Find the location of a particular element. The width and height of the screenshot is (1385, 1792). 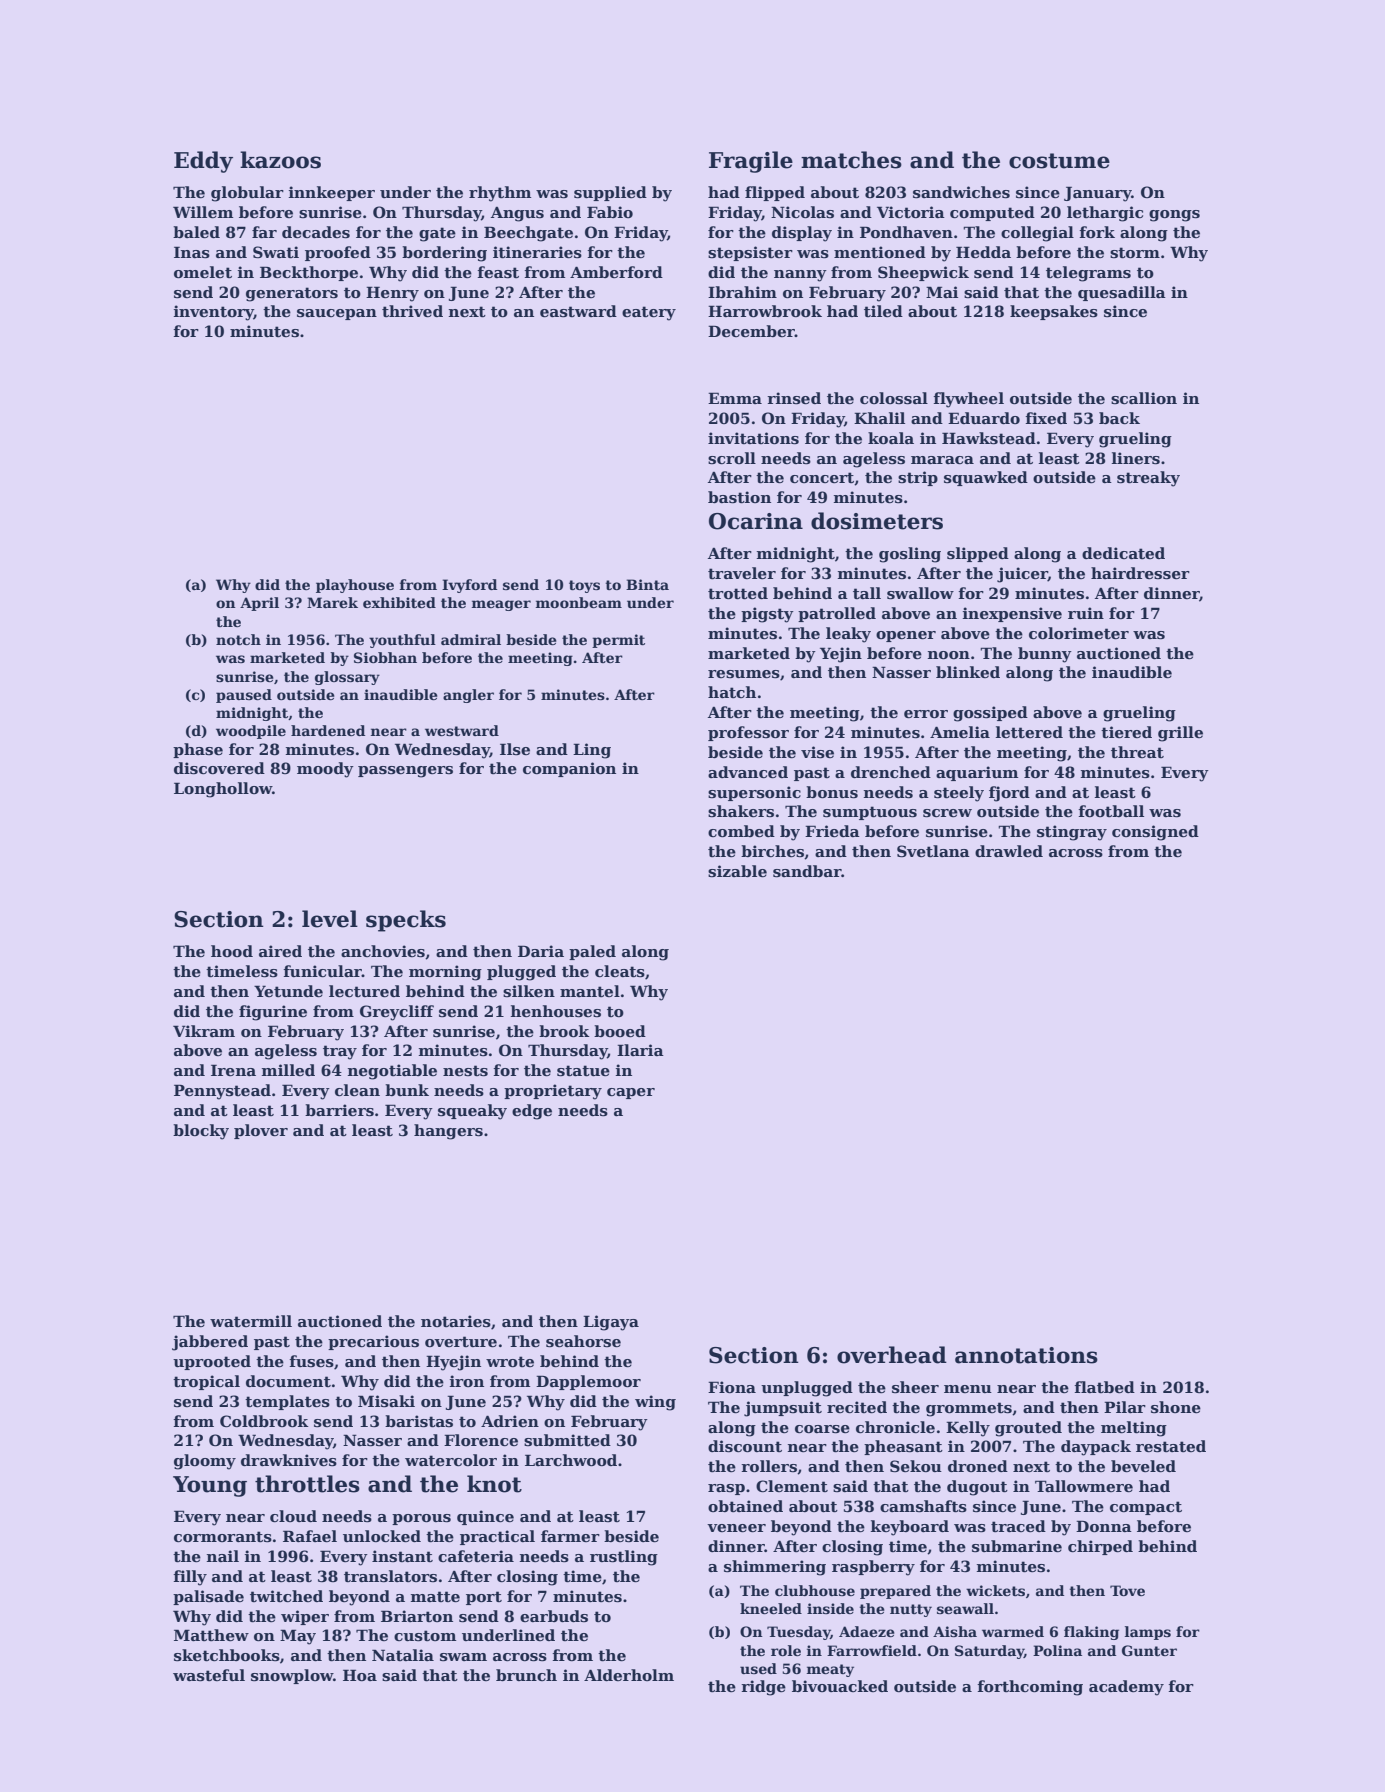

Rafael is located at coordinates (310, 1536).
